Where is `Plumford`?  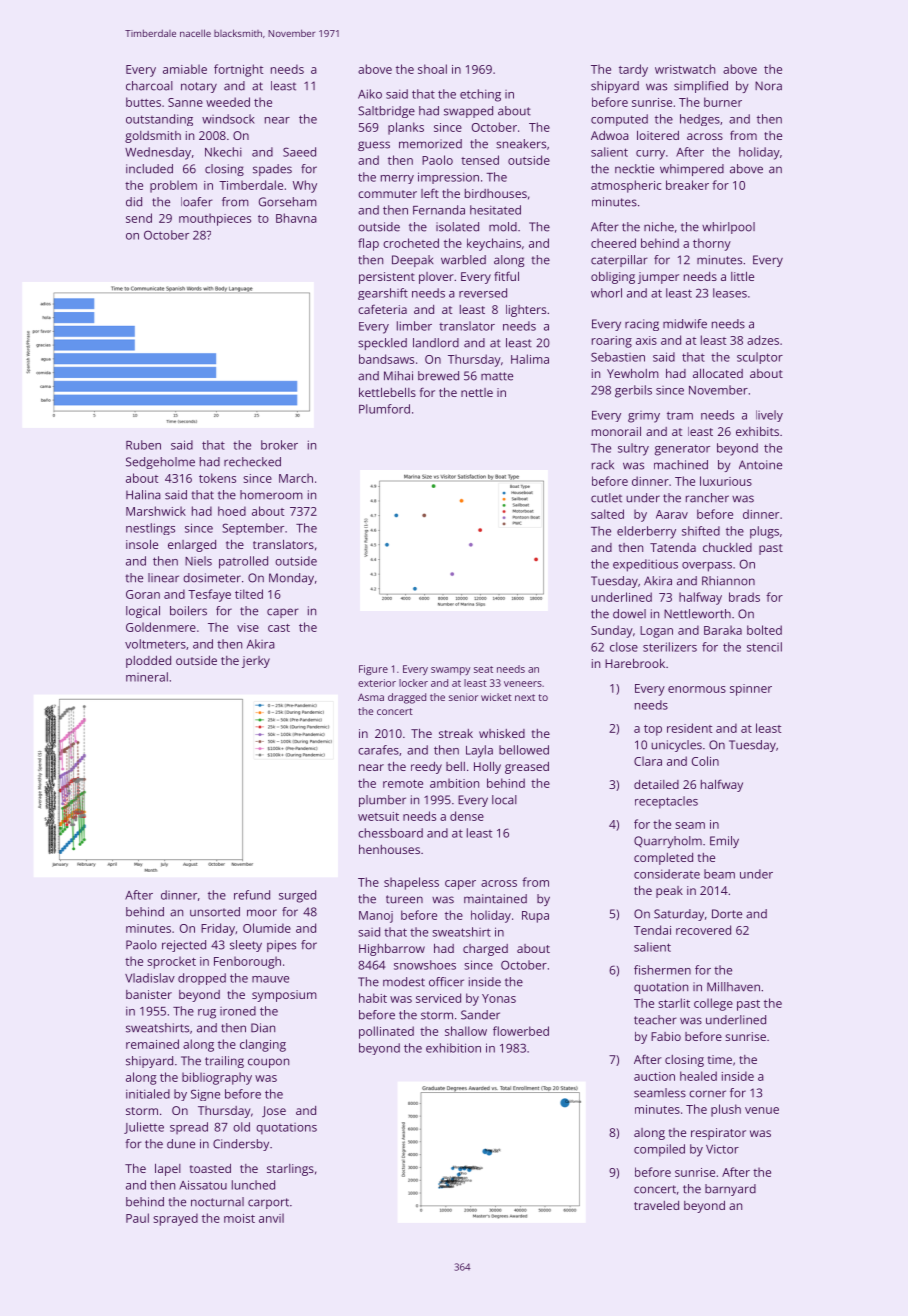
Plumford is located at coordinates (384, 409).
